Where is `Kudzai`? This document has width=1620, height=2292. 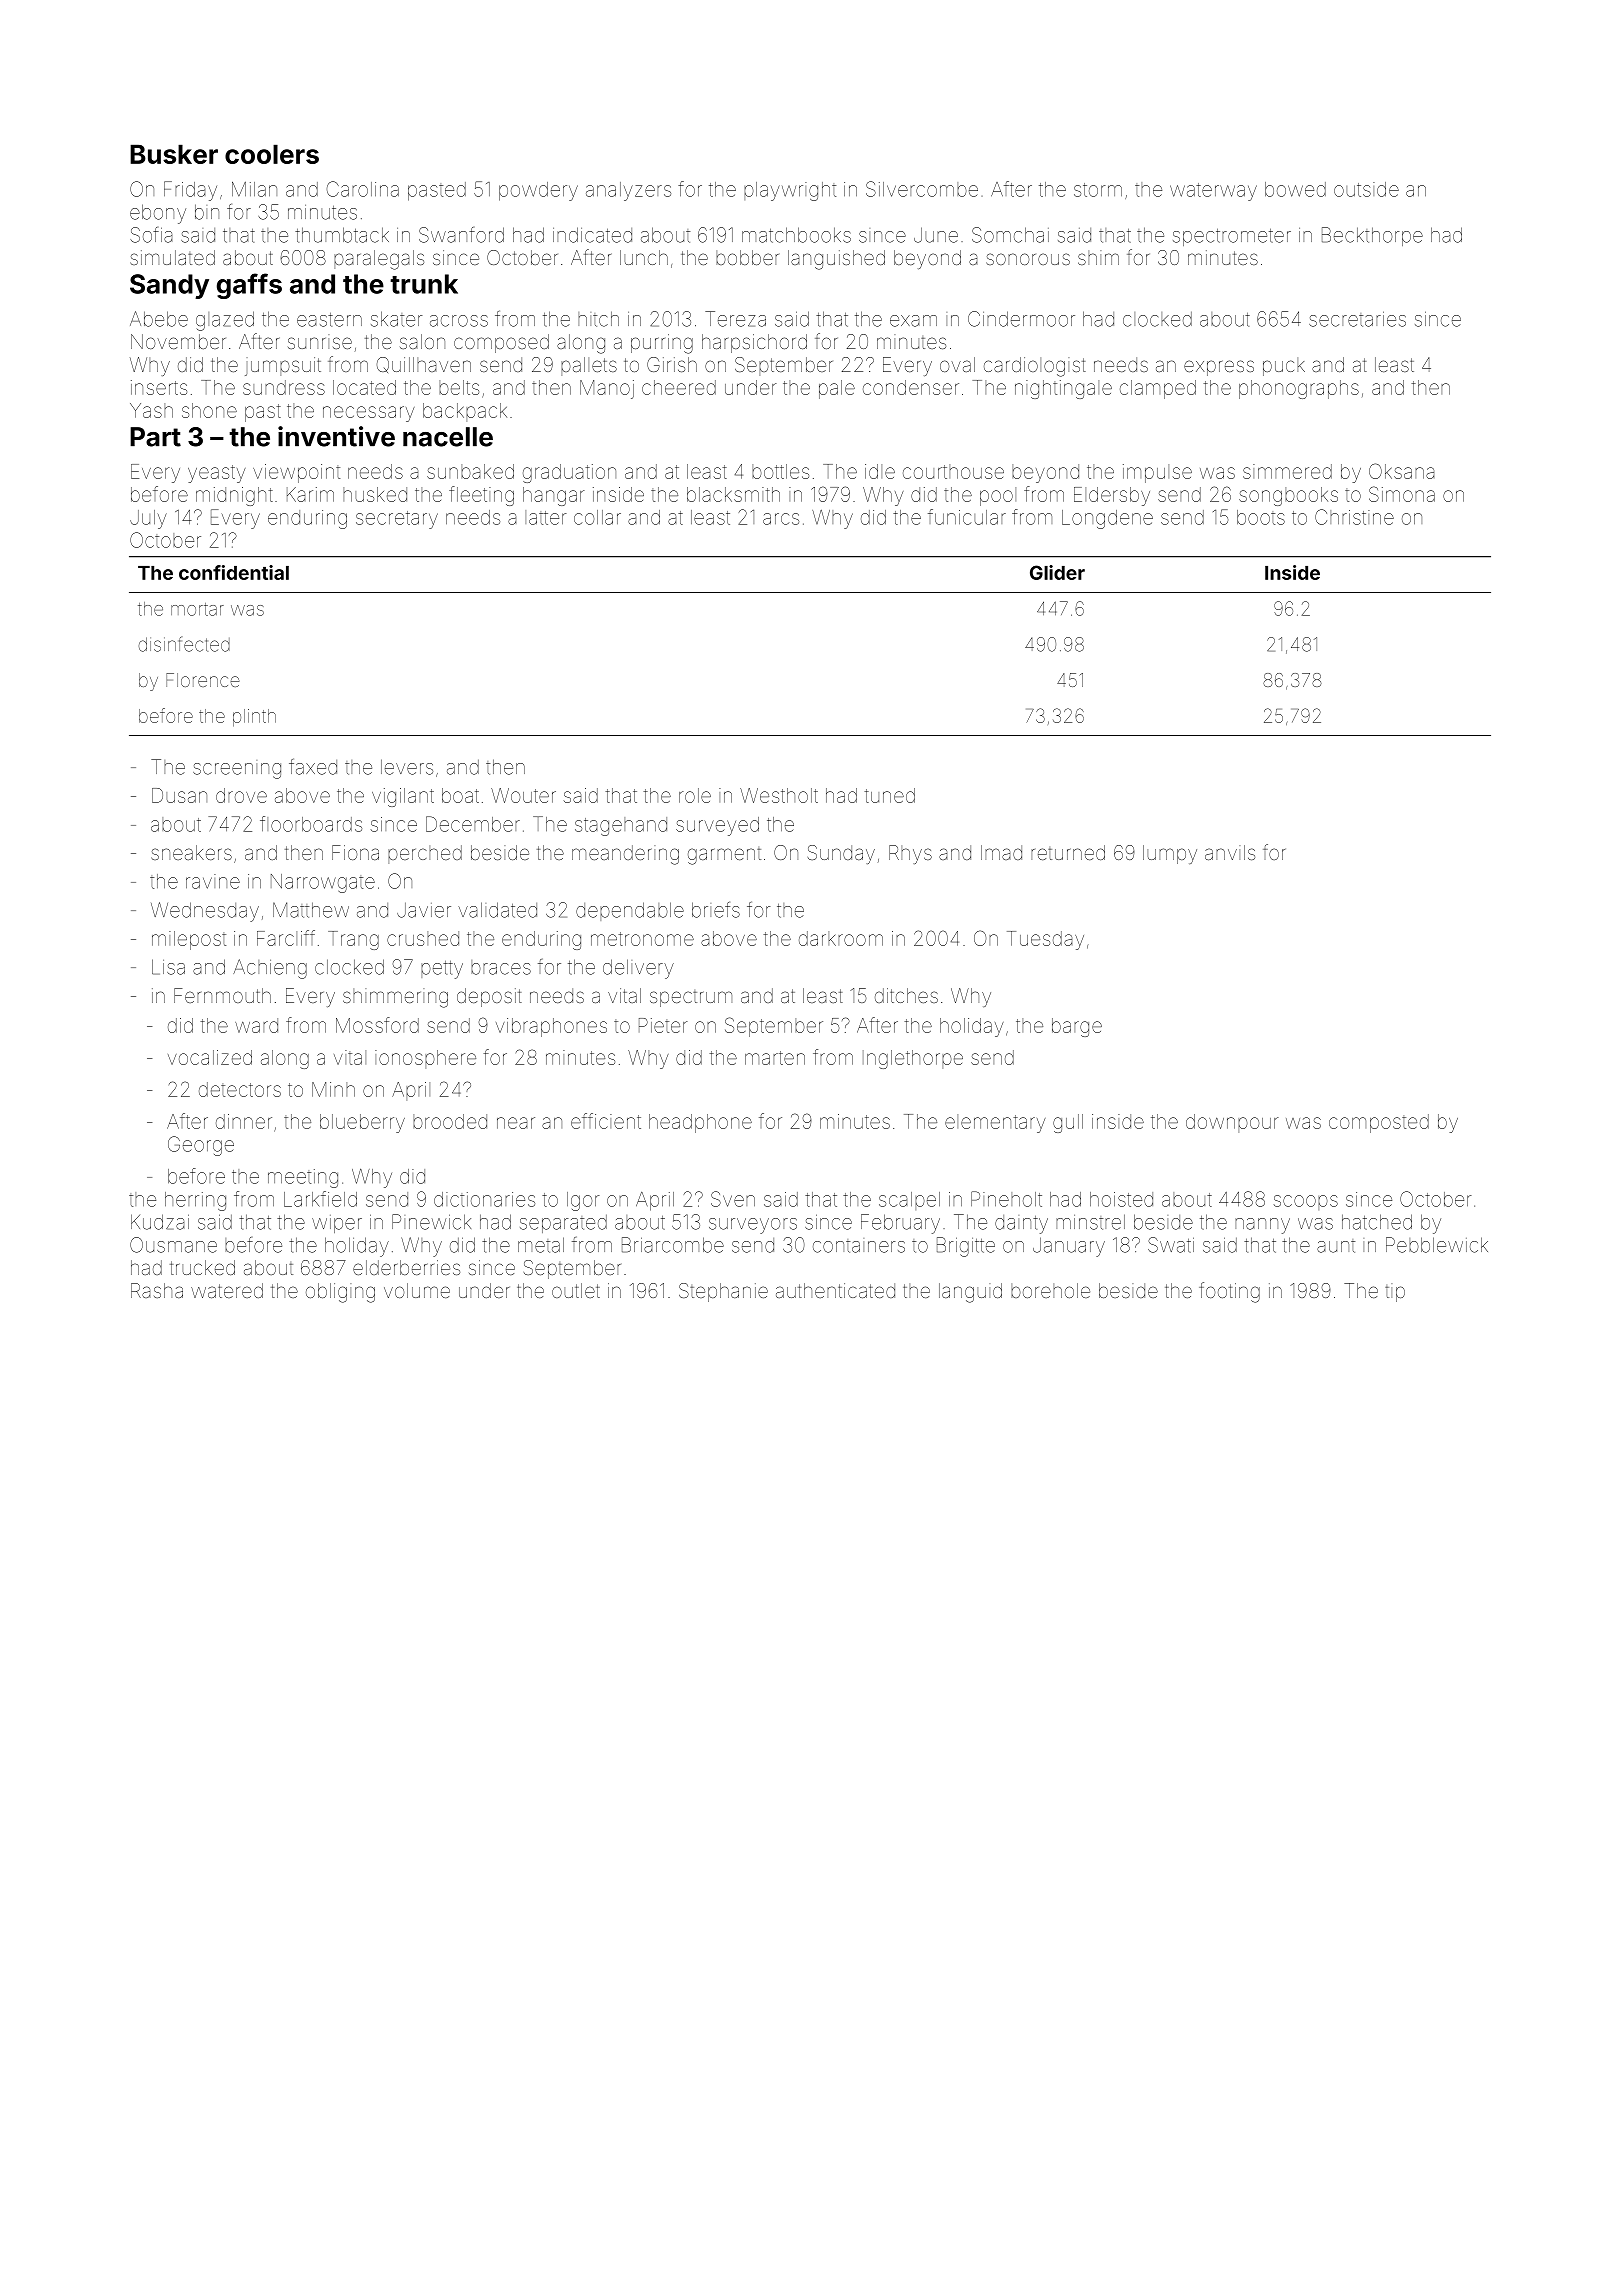 Kudzai is located at coordinates (160, 1222).
